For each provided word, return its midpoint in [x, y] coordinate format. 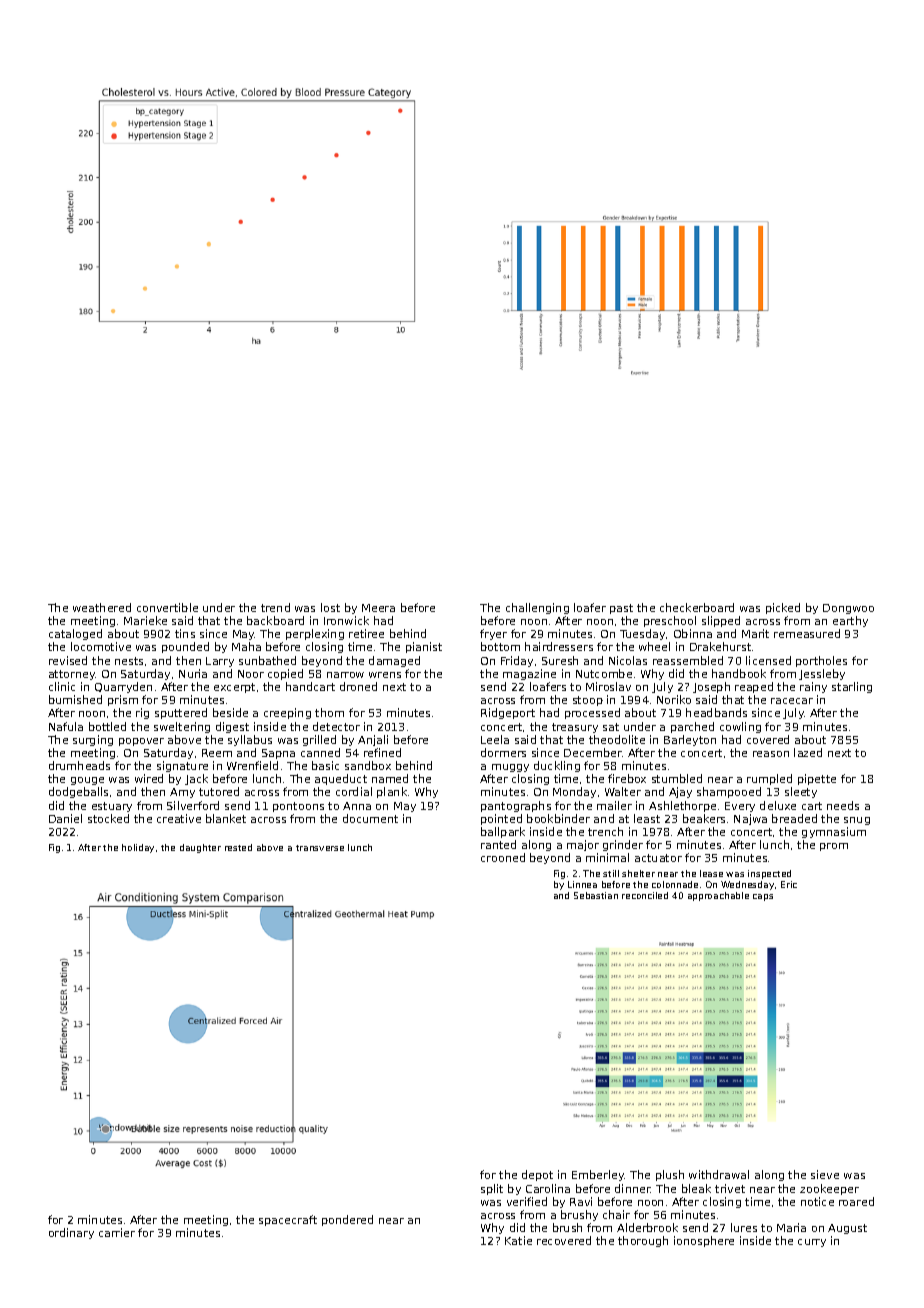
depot [537, 1175]
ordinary [71, 1233]
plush [670, 1175]
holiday [138, 848]
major [583, 845]
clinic [62, 686]
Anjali [373, 740]
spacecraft [288, 1220]
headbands [716, 712]
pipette [817, 779]
